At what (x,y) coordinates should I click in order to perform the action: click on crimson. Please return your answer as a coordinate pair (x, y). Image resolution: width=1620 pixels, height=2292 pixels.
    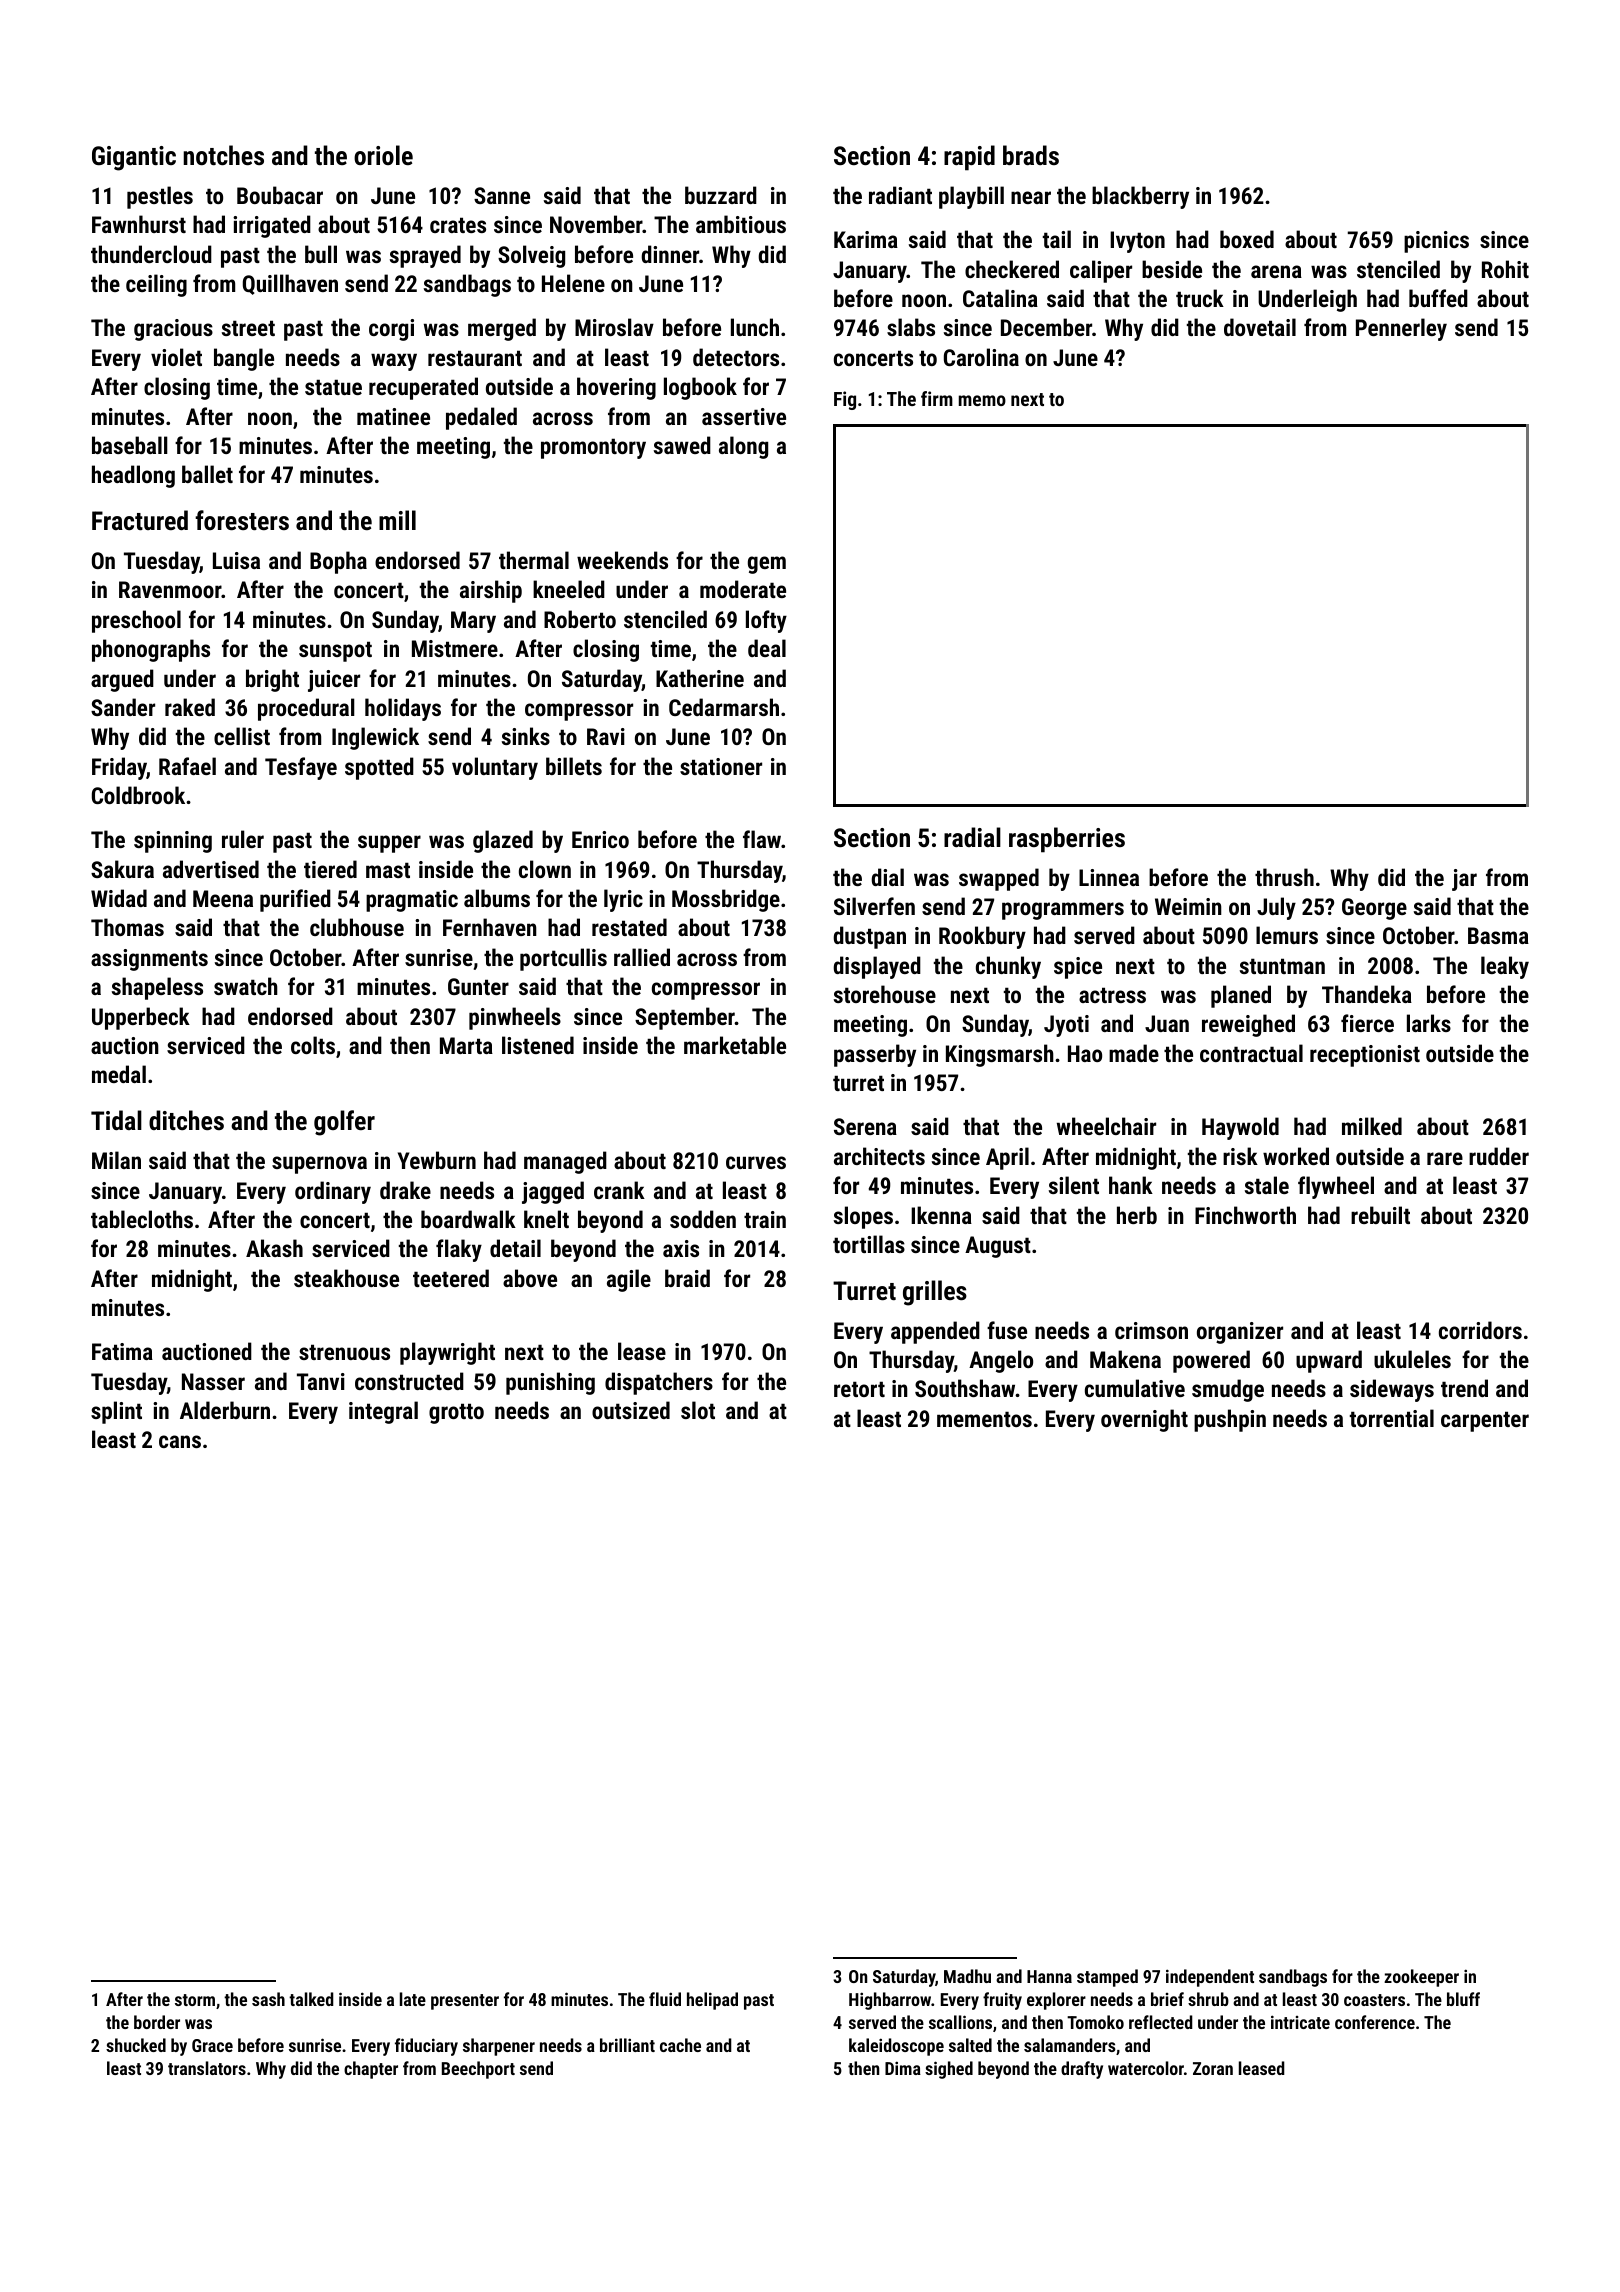
    Looking at the image, I should click on (1151, 1330).
